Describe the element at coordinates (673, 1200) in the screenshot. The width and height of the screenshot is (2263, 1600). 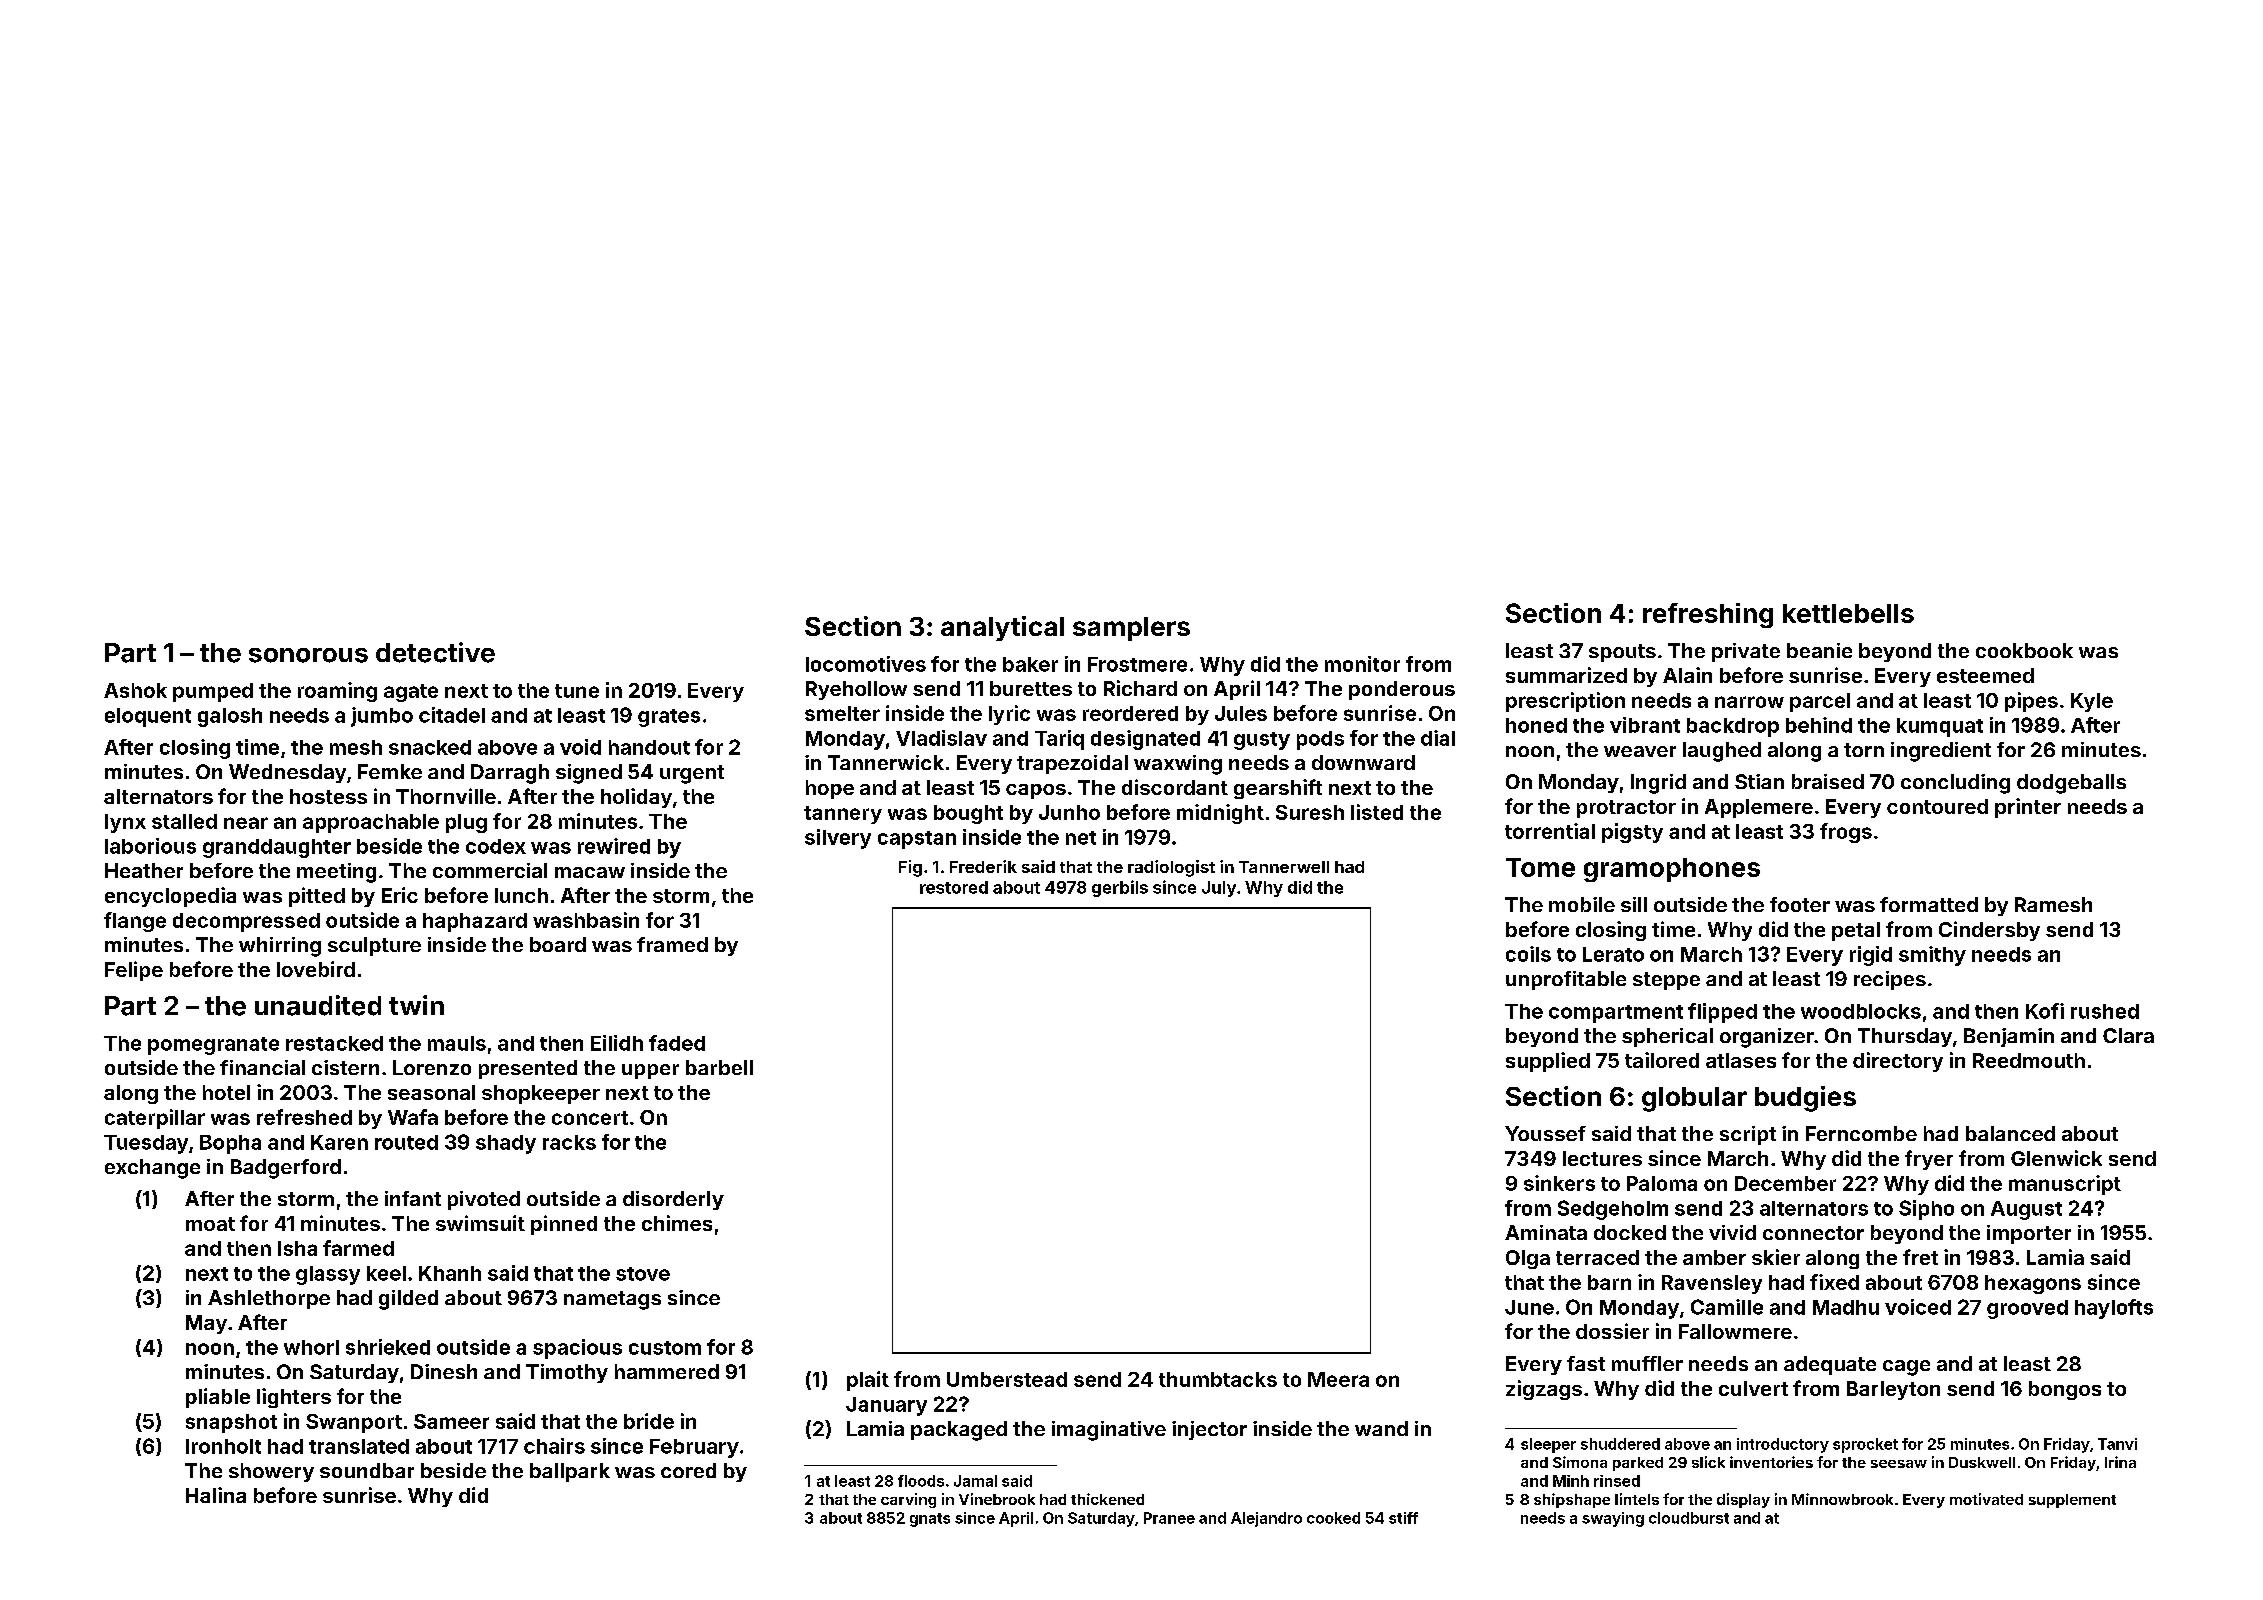
I see `disorderly` at that location.
